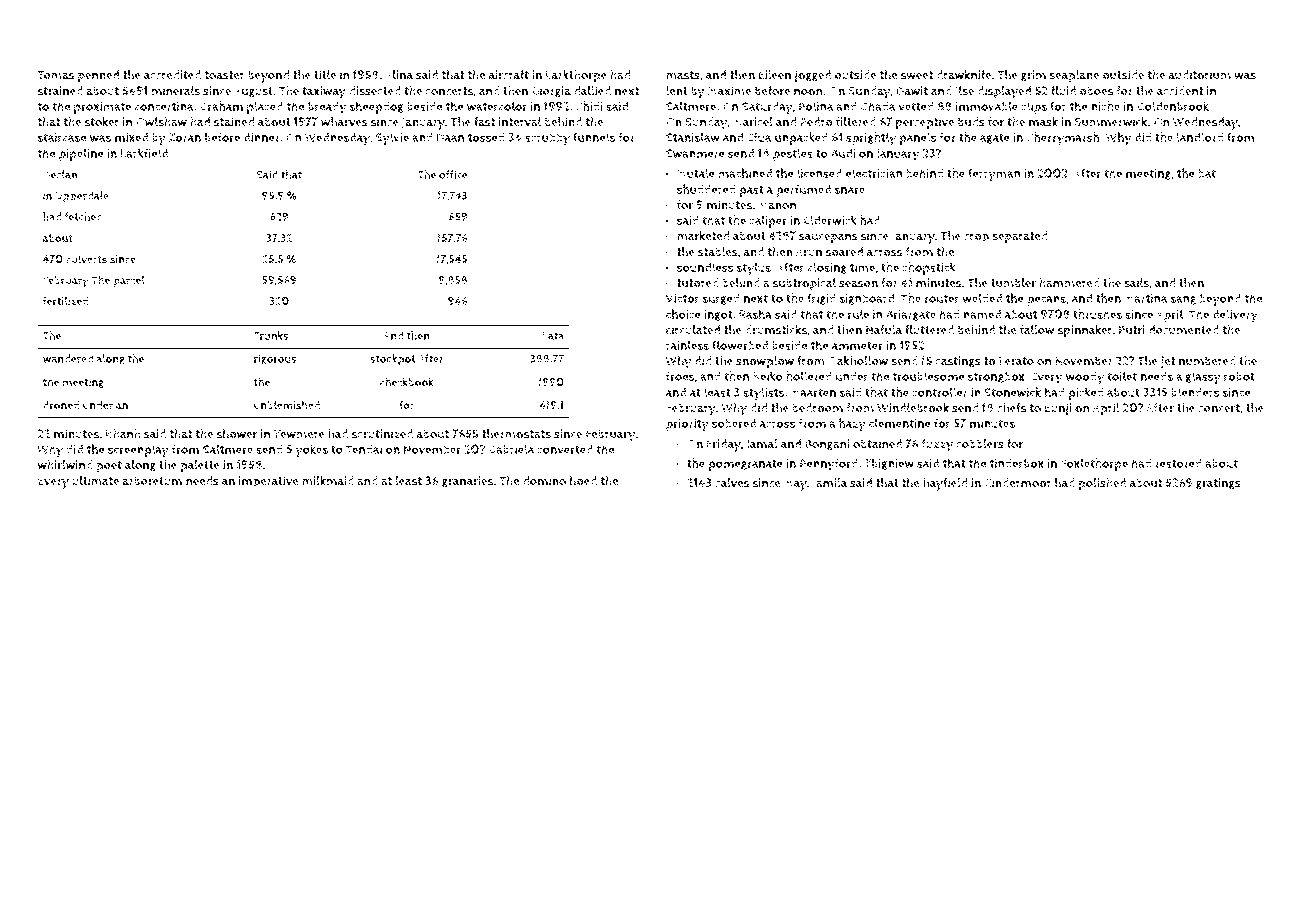  I want to click on Trunks, so click(271, 335).
